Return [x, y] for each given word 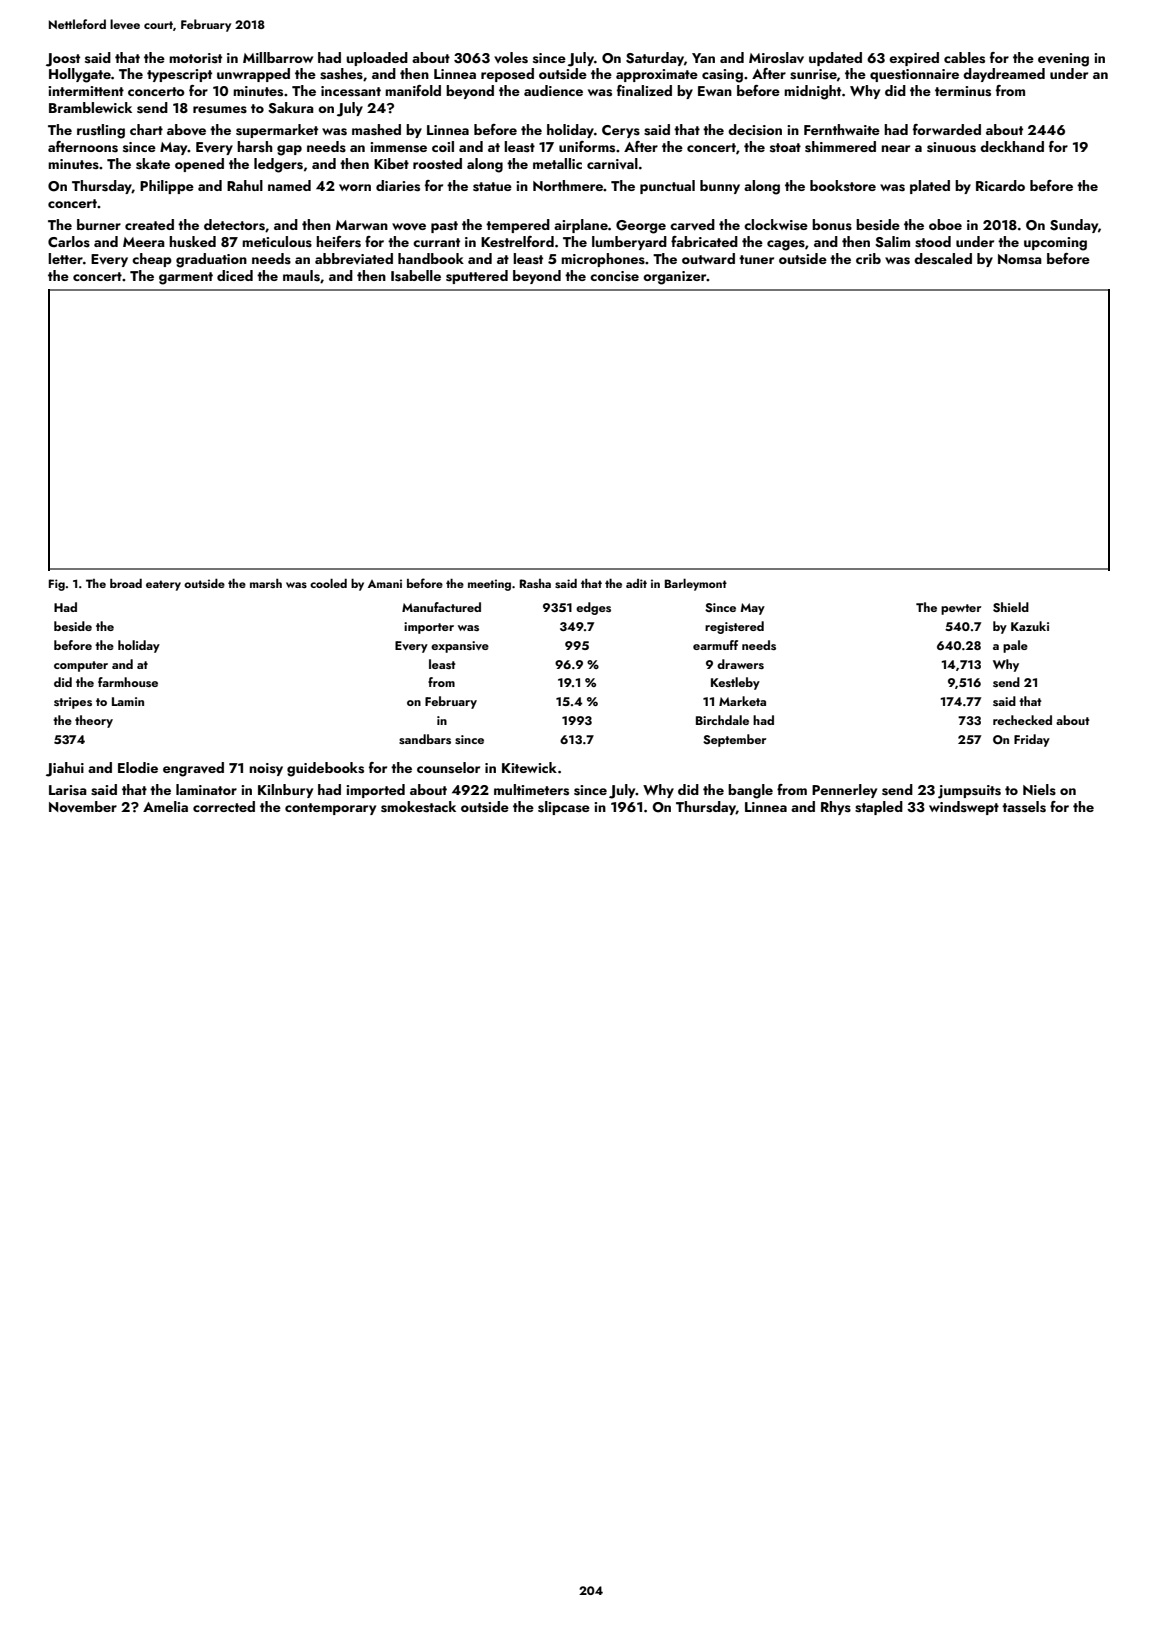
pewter [961, 609]
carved [692, 225]
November [83, 806]
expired [914, 59]
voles [511, 58]
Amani [385, 583]
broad [126, 583]
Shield [1011, 607]
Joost [63, 60]
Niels [1039, 789]
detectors [234, 225]
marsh [266, 583]
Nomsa [1020, 259]
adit [636, 583]
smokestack [418, 807]
